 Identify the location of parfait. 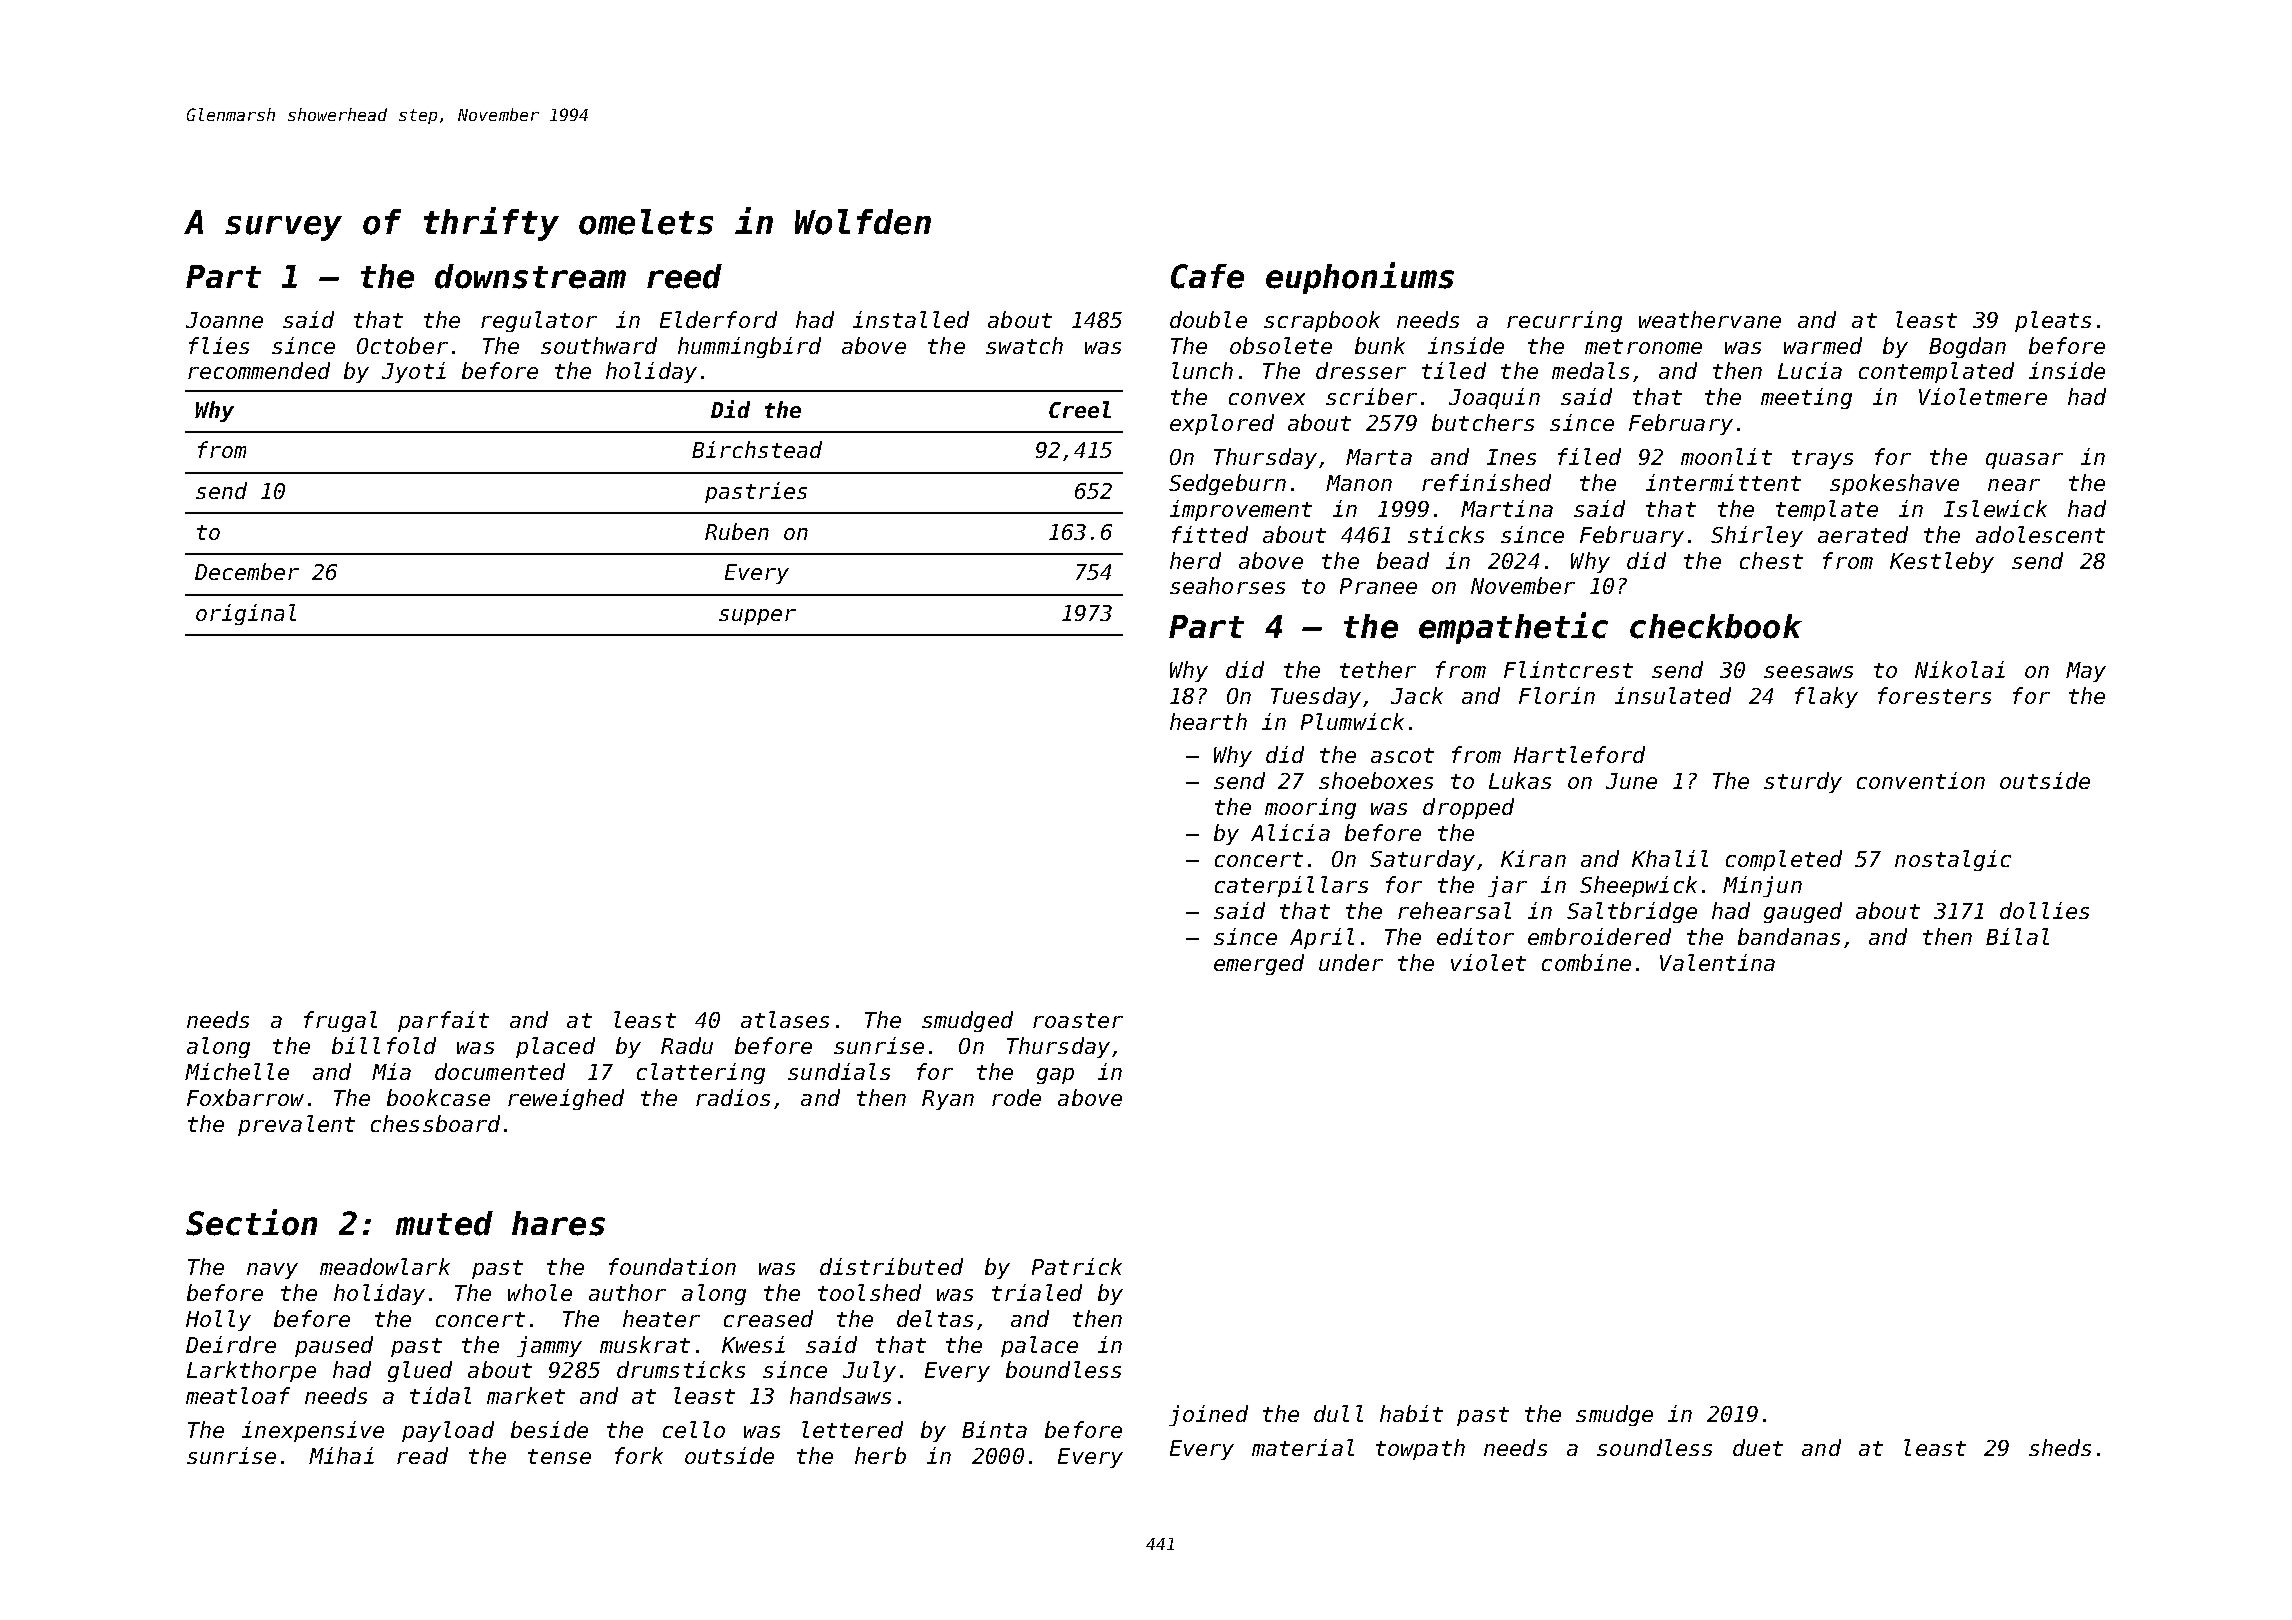
(443, 1021).
